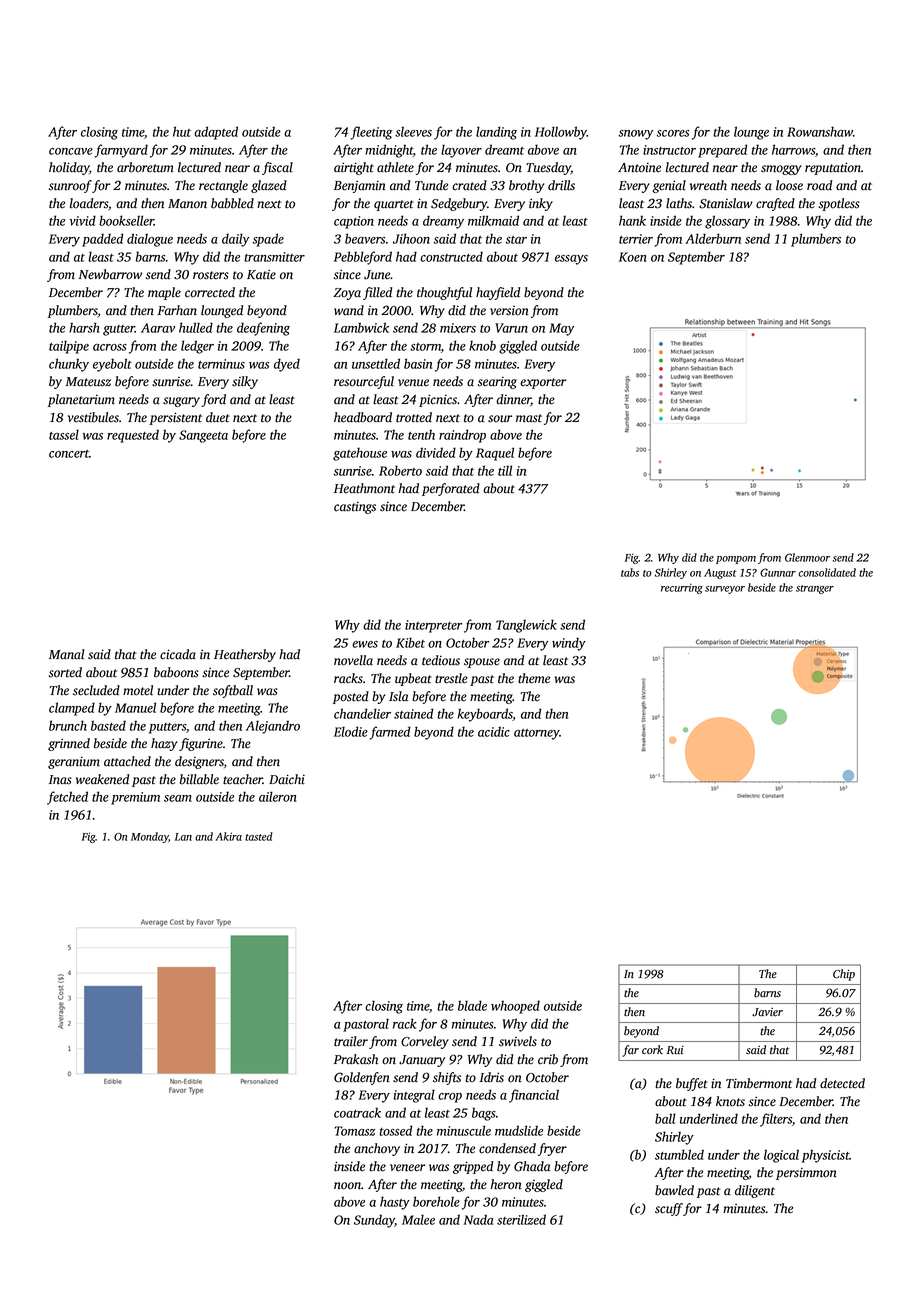 The height and width of the document is (1308, 924). I want to click on Tomasz, so click(355, 1131).
